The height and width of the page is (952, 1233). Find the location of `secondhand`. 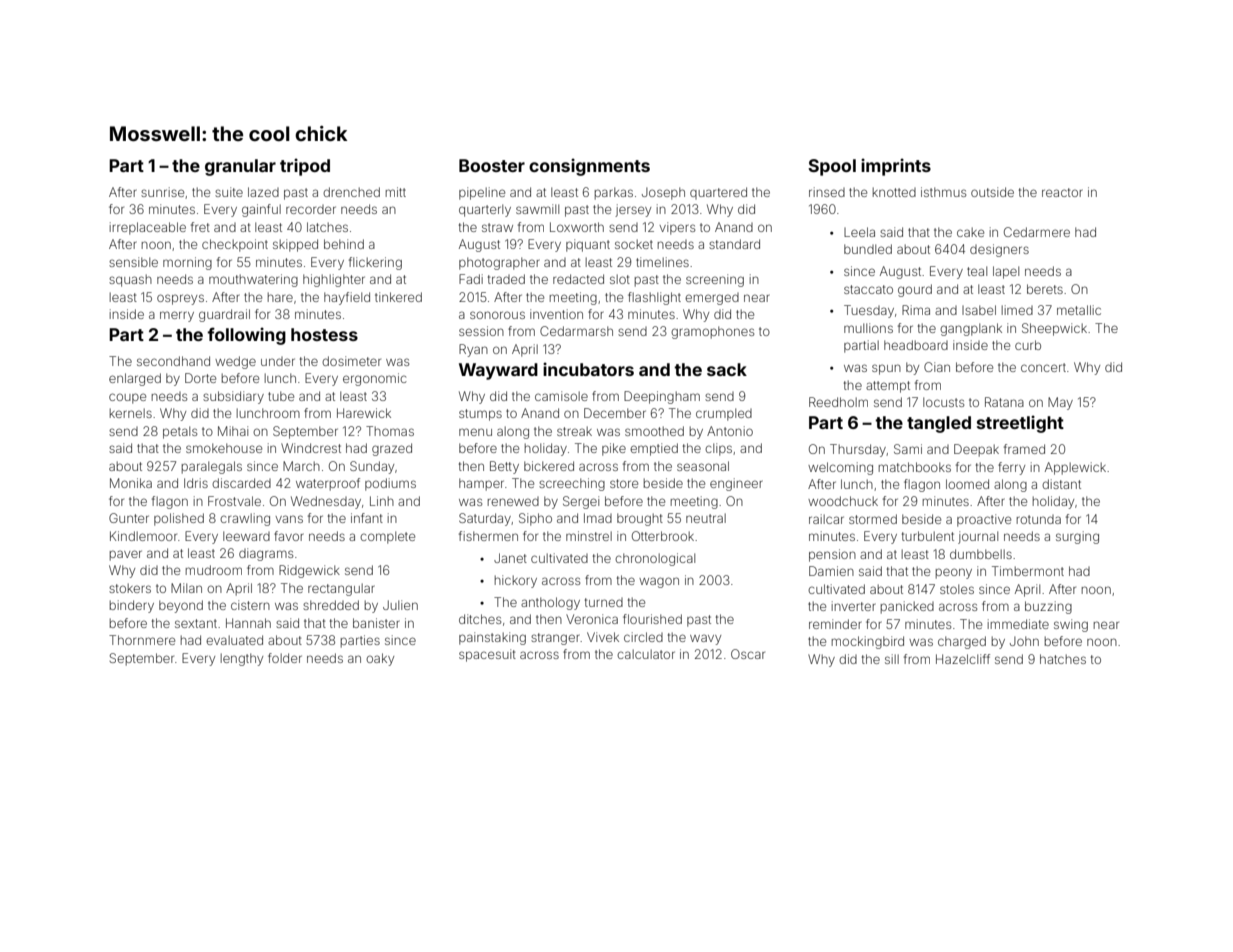

secondhand is located at coordinates (173, 361).
